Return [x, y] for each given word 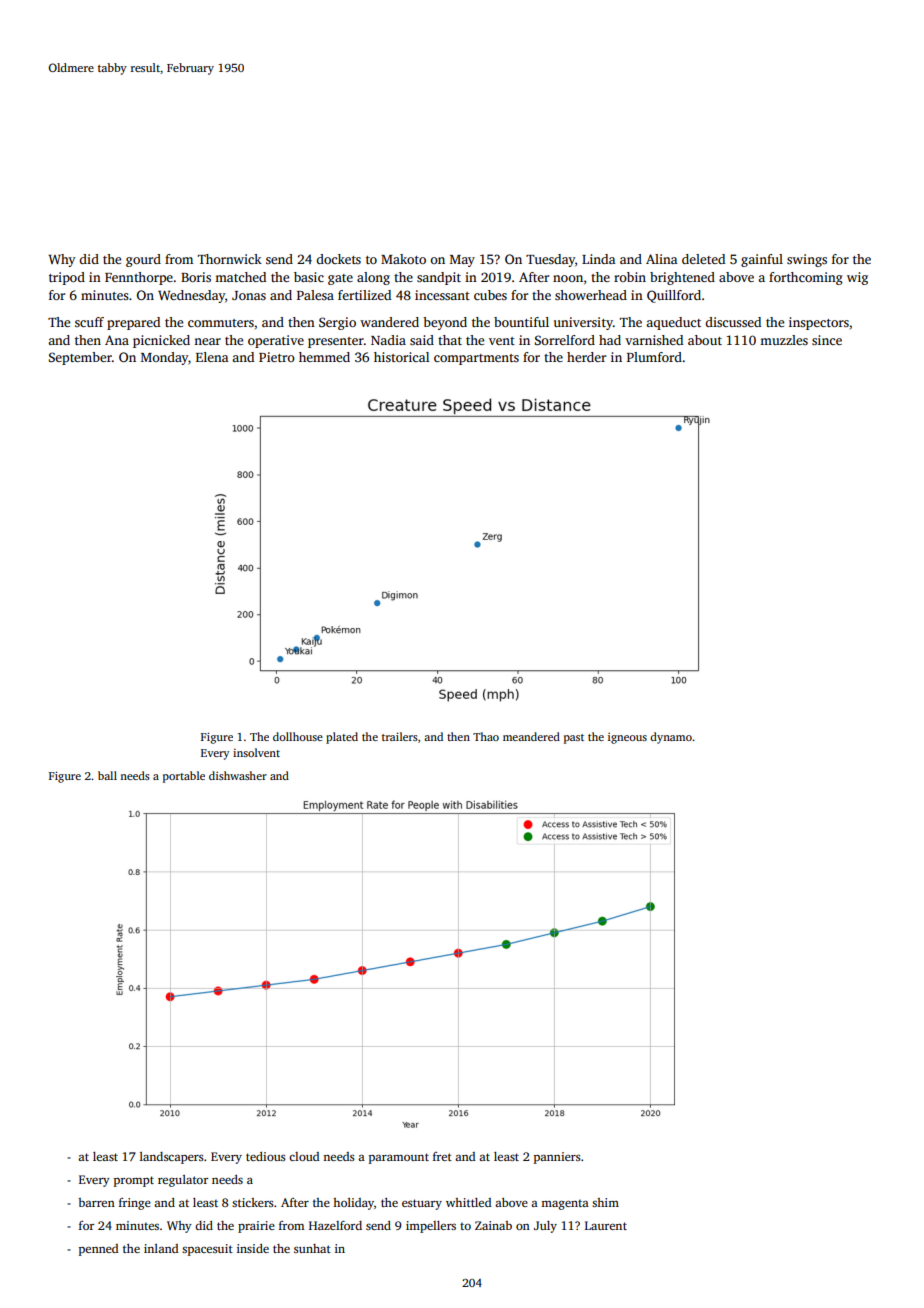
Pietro [277, 357]
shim [605, 1202]
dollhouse [298, 736]
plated [342, 738]
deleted [703, 259]
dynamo [671, 738]
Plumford [654, 357]
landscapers [172, 1158]
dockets [338, 259]
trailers [400, 736]
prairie [256, 1227]
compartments [476, 359]
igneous [627, 738]
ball [107, 775]
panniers [557, 1158]
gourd [143, 260]
